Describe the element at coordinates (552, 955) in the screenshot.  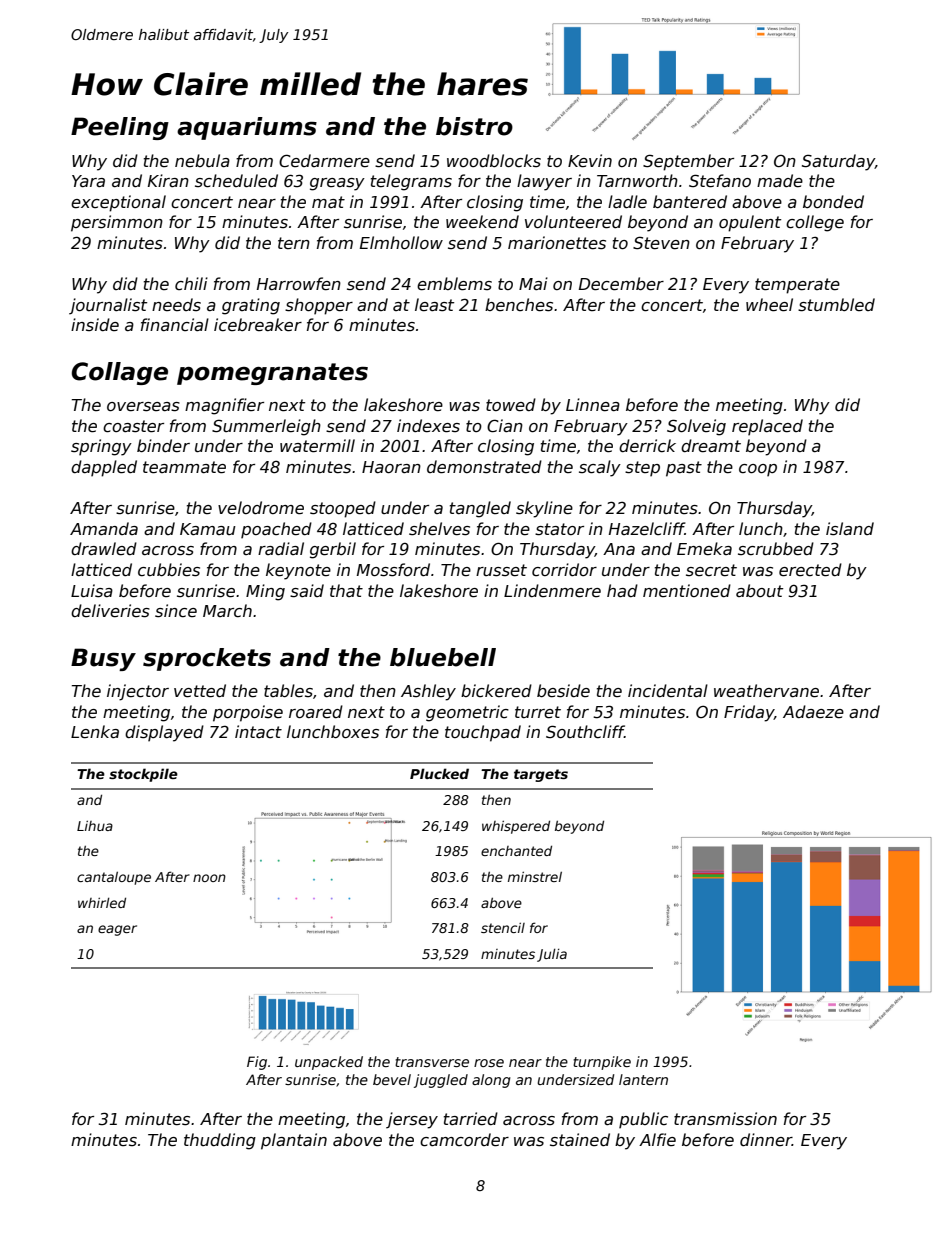
I see `Julia` at that location.
